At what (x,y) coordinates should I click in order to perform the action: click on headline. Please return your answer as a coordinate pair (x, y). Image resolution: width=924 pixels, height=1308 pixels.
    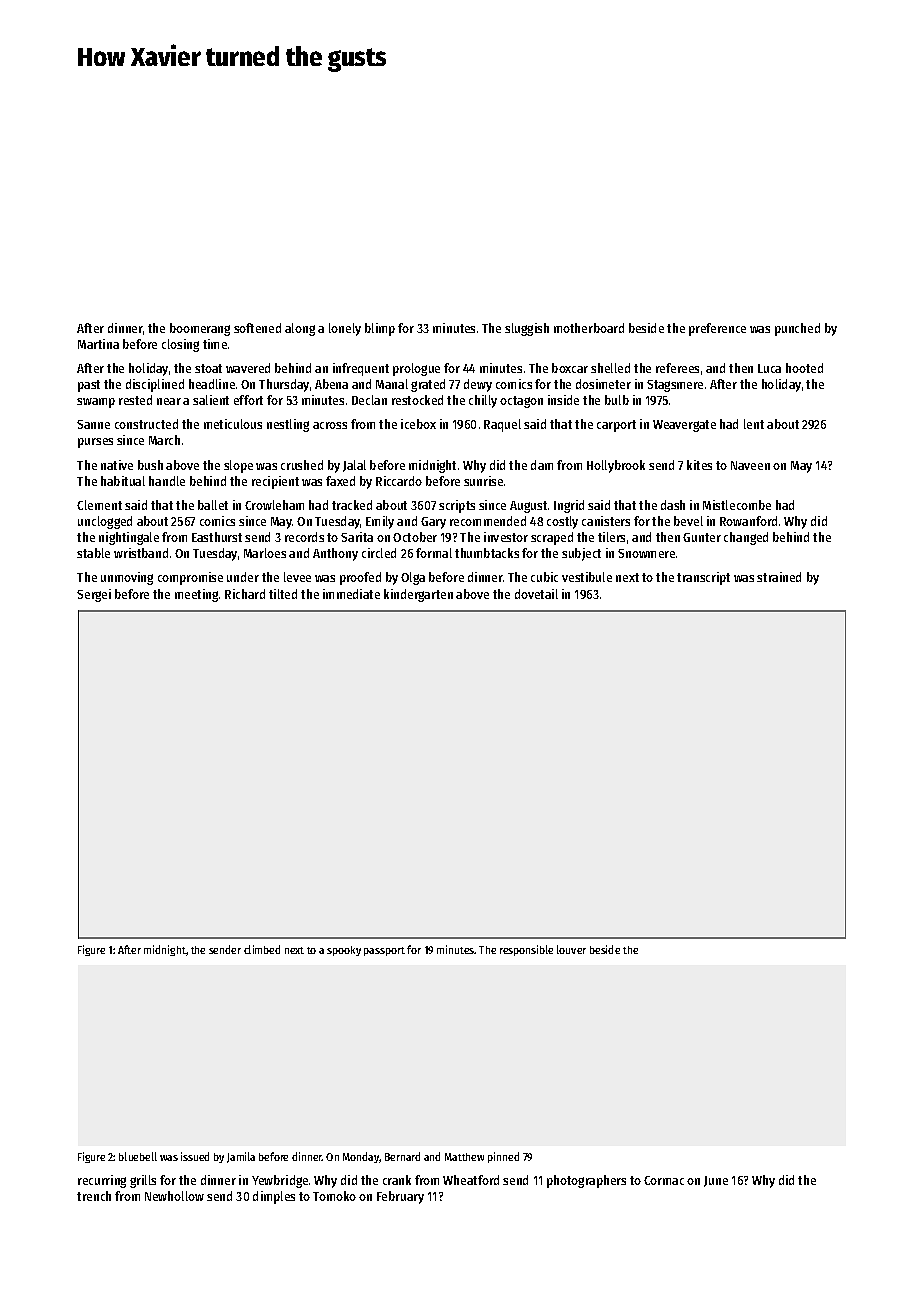
    Looking at the image, I should click on (212, 384).
